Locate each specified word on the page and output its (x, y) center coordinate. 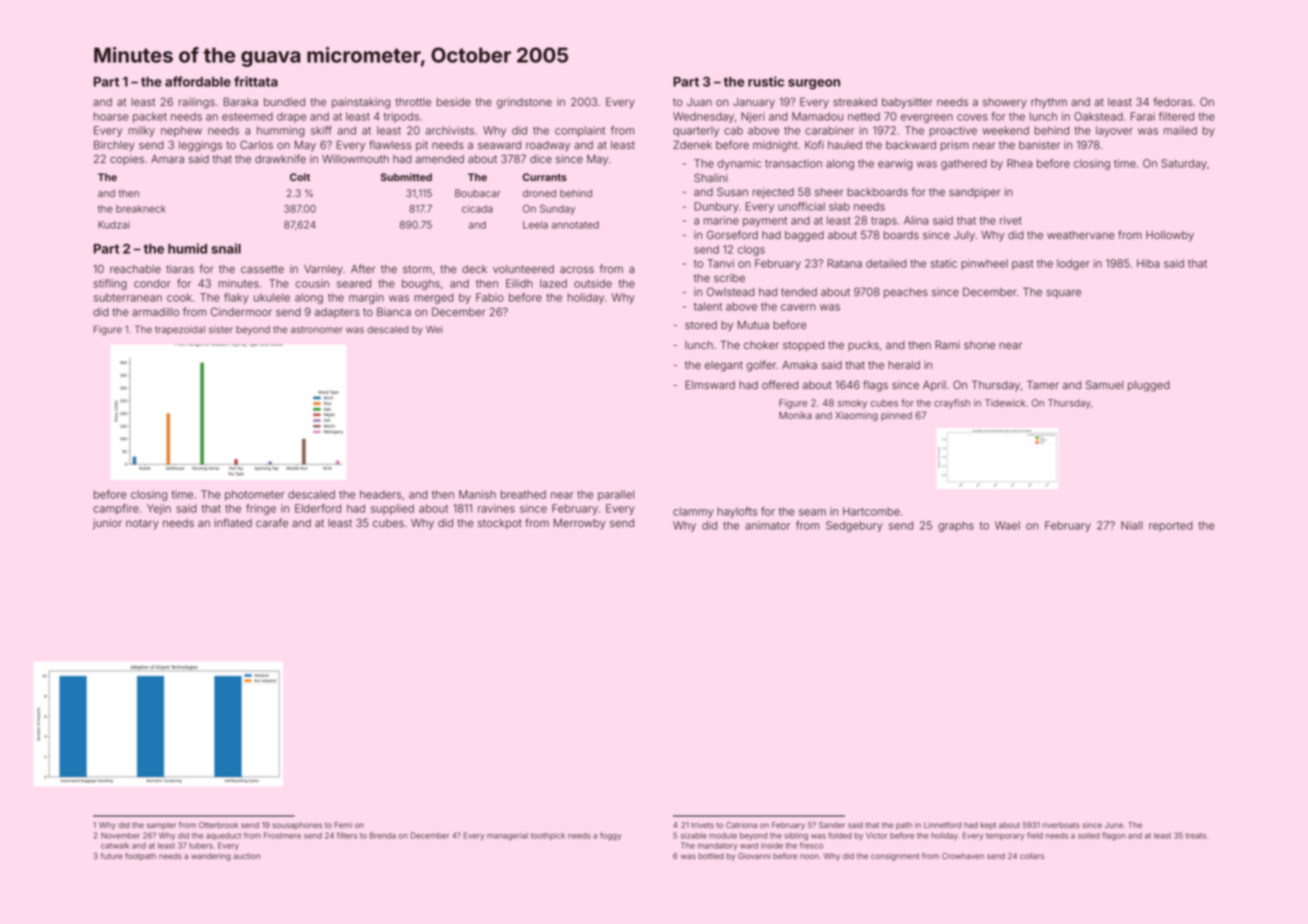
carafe (272, 523)
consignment (895, 857)
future (112, 856)
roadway (548, 146)
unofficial (801, 206)
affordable (198, 81)
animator (767, 525)
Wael (1007, 525)
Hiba (1148, 263)
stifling (110, 284)
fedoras (1173, 102)
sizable (694, 835)
